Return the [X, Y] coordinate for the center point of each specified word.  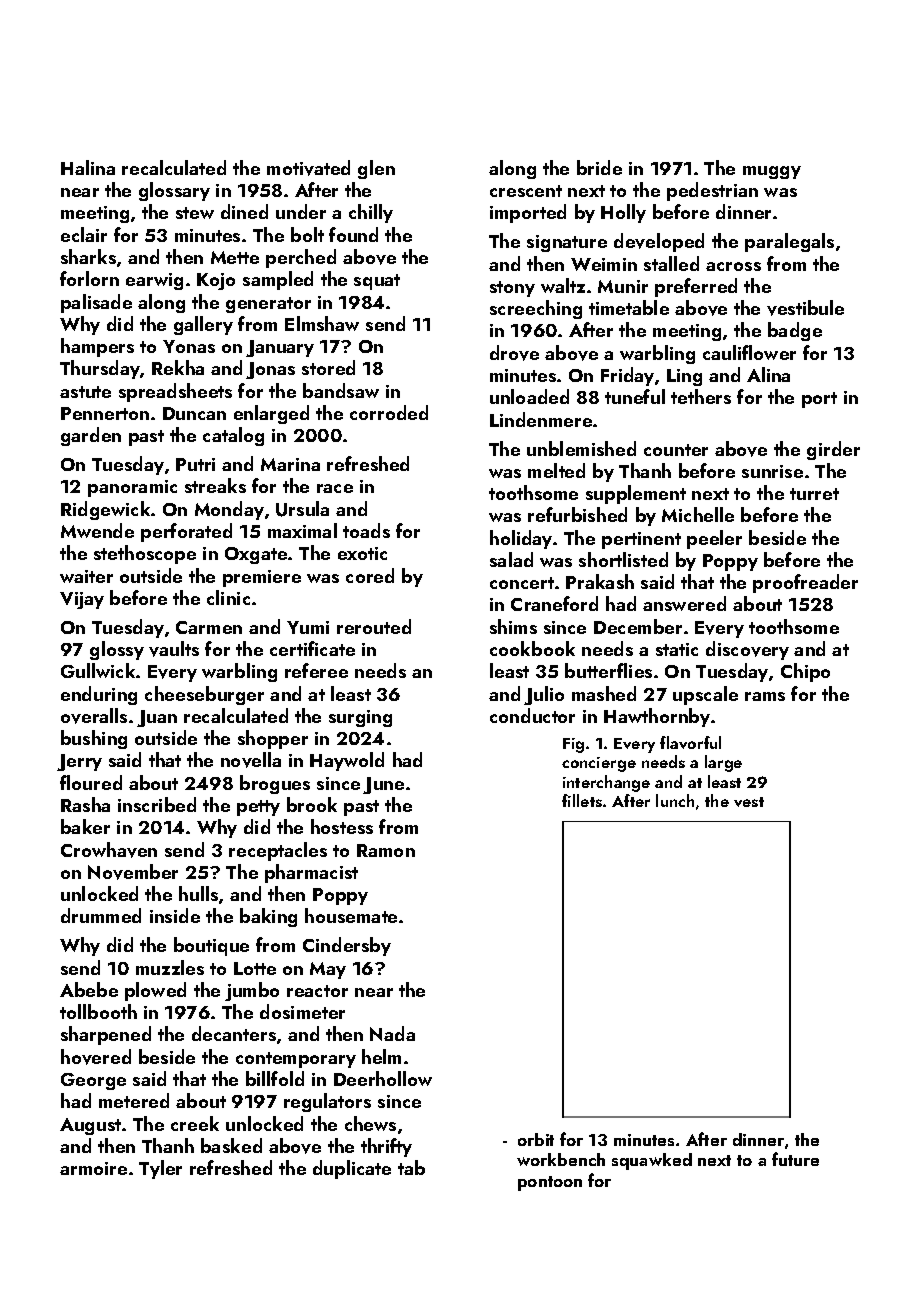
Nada [392, 1033]
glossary [174, 191]
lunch [675, 800]
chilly [371, 213]
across [733, 266]
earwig [154, 281]
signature [567, 243]
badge [795, 331]
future [795, 1159]
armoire [93, 1168]
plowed [155, 991]
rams [765, 696]
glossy [117, 650]
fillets [582, 800]
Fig [573, 745]
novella [251, 760]
